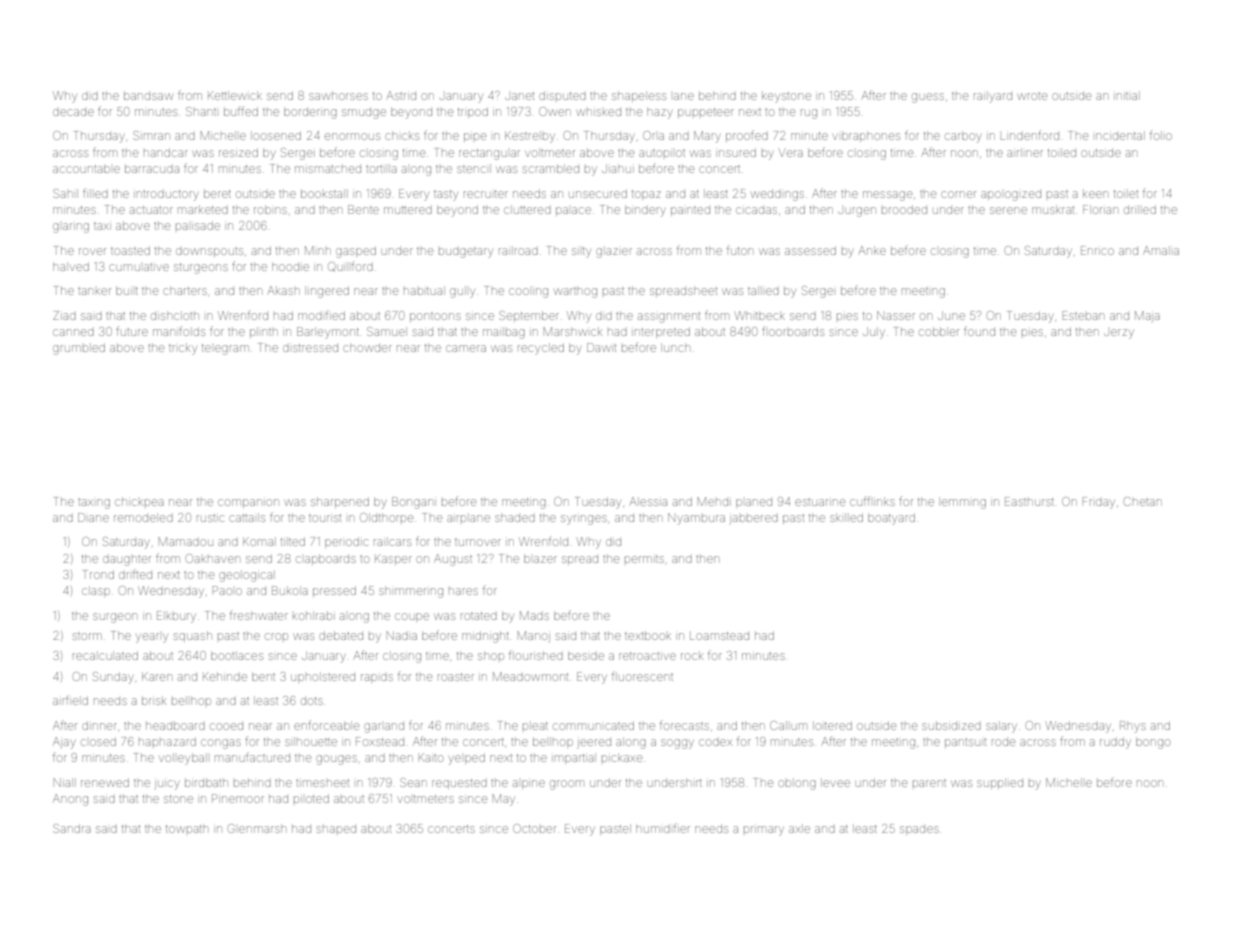  Describe the element at coordinates (993, 97) in the screenshot. I see `railyard` at that location.
